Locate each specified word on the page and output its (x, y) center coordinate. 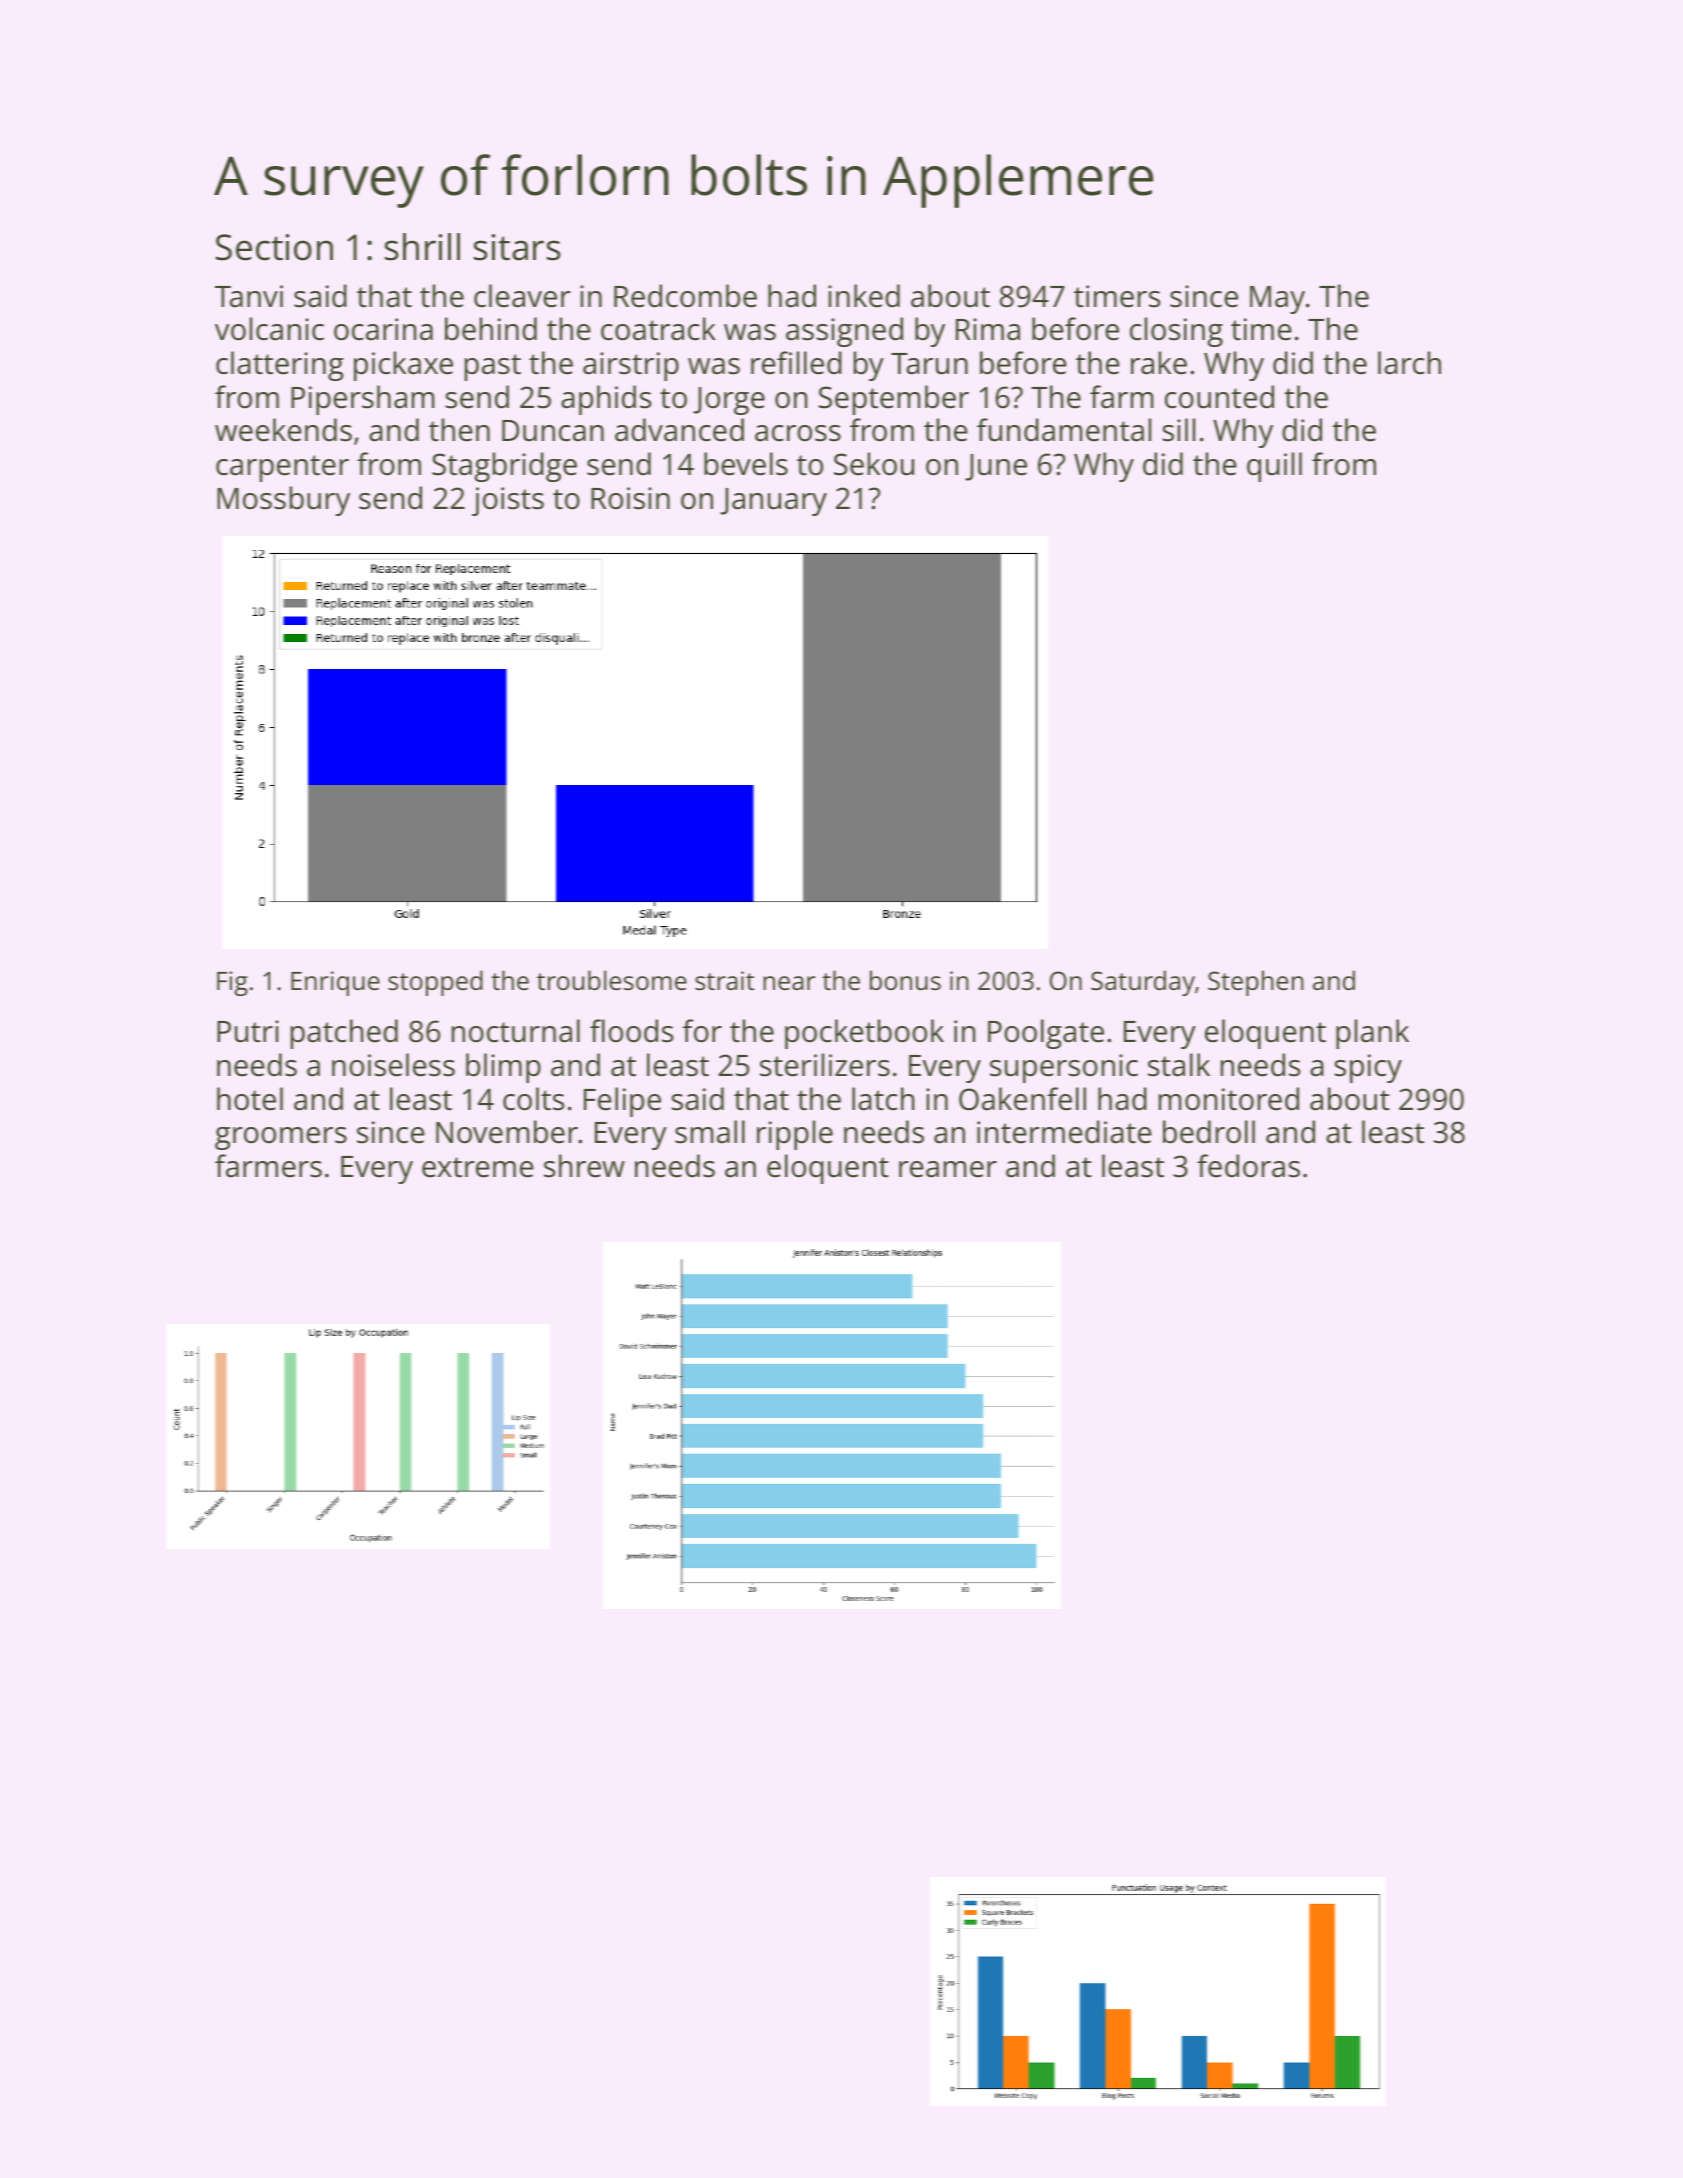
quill (1274, 467)
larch (1409, 363)
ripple (795, 1135)
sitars (517, 247)
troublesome (612, 980)
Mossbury (283, 501)
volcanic (269, 329)
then (459, 430)
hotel (250, 1099)
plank (1372, 1034)
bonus (905, 980)
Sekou (874, 464)
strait (724, 980)
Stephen (1256, 983)
